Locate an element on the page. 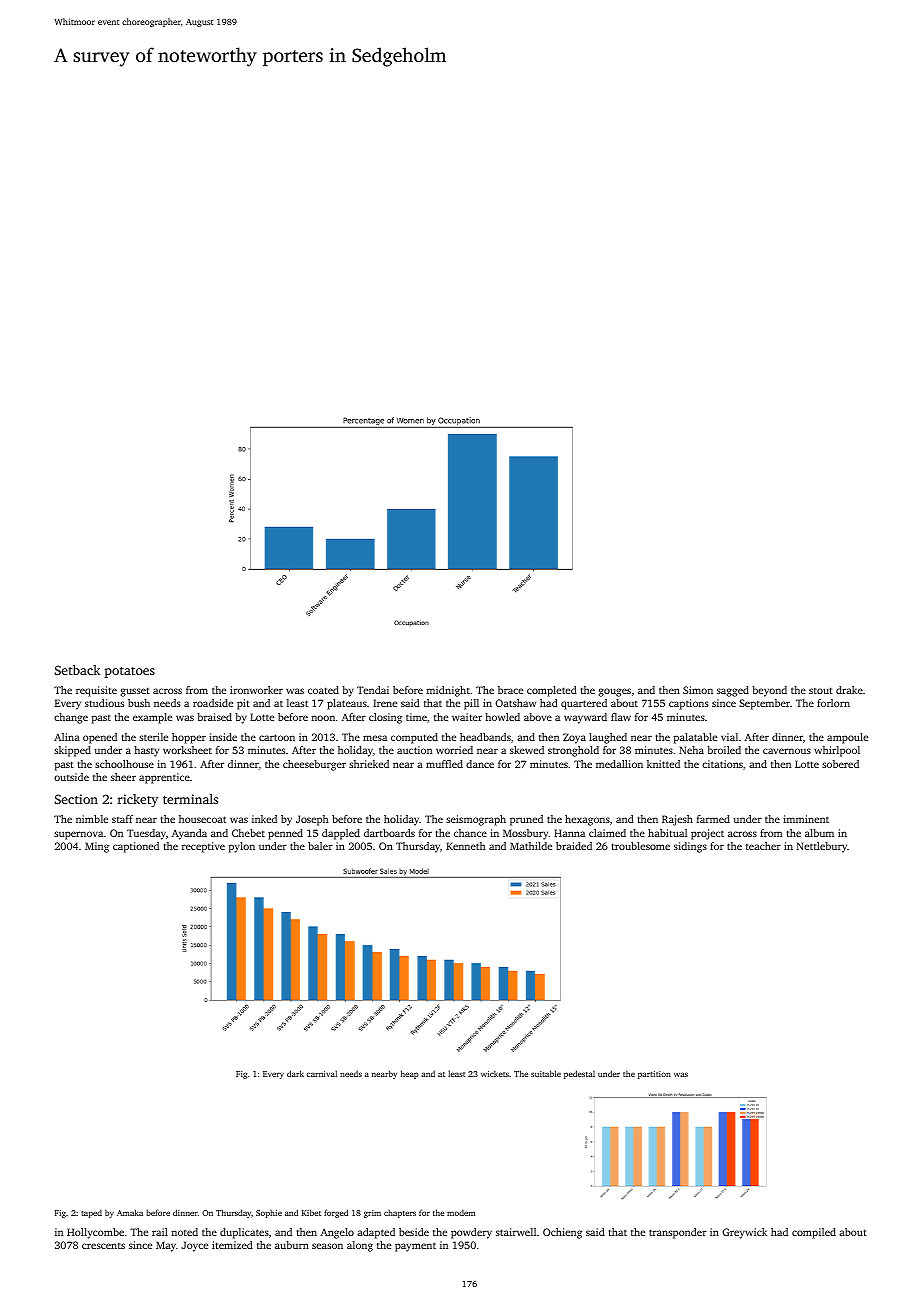  sidings is located at coordinates (690, 847).
